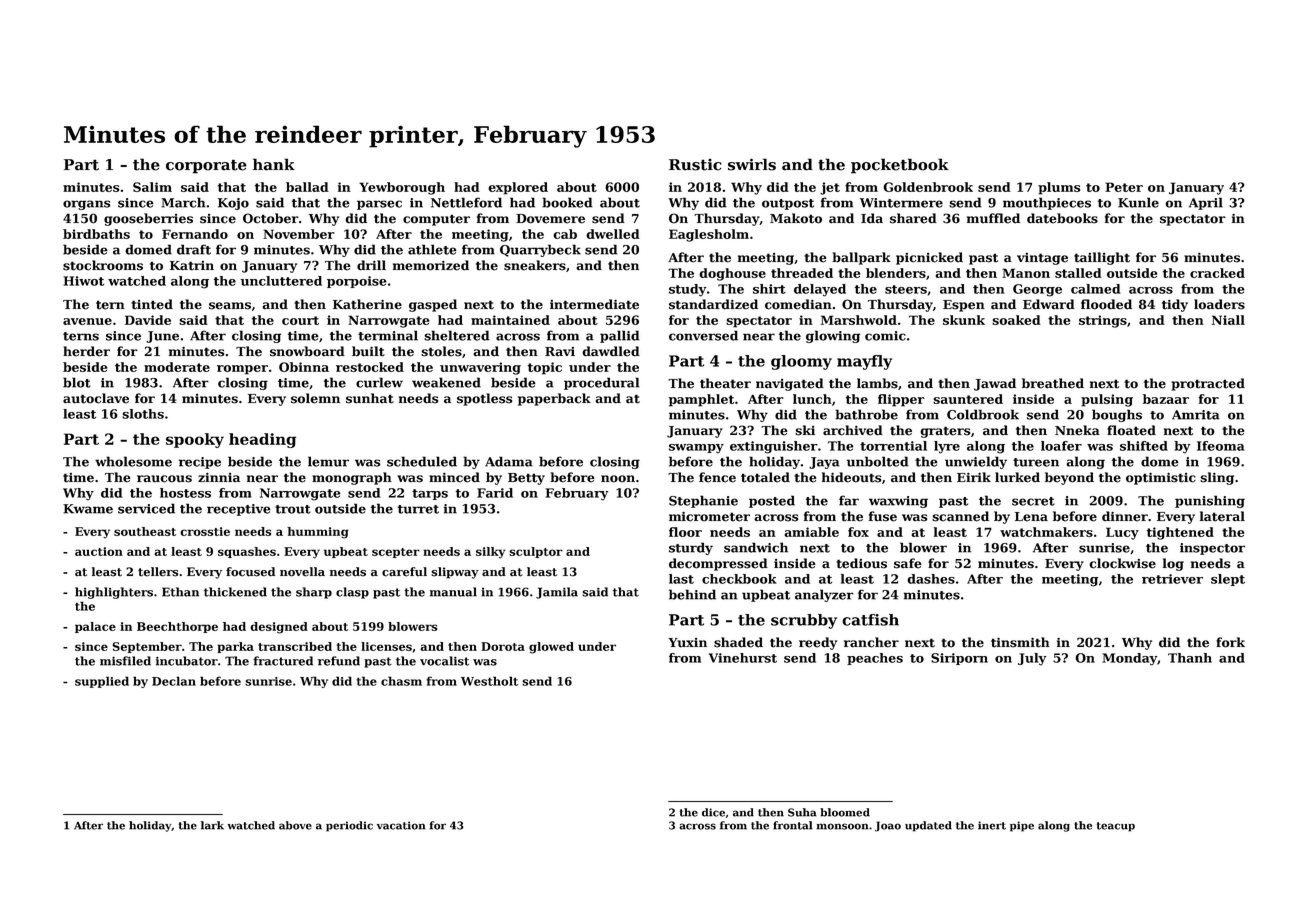 The width and height of the screenshot is (1308, 924). I want to click on Salim, so click(152, 187).
